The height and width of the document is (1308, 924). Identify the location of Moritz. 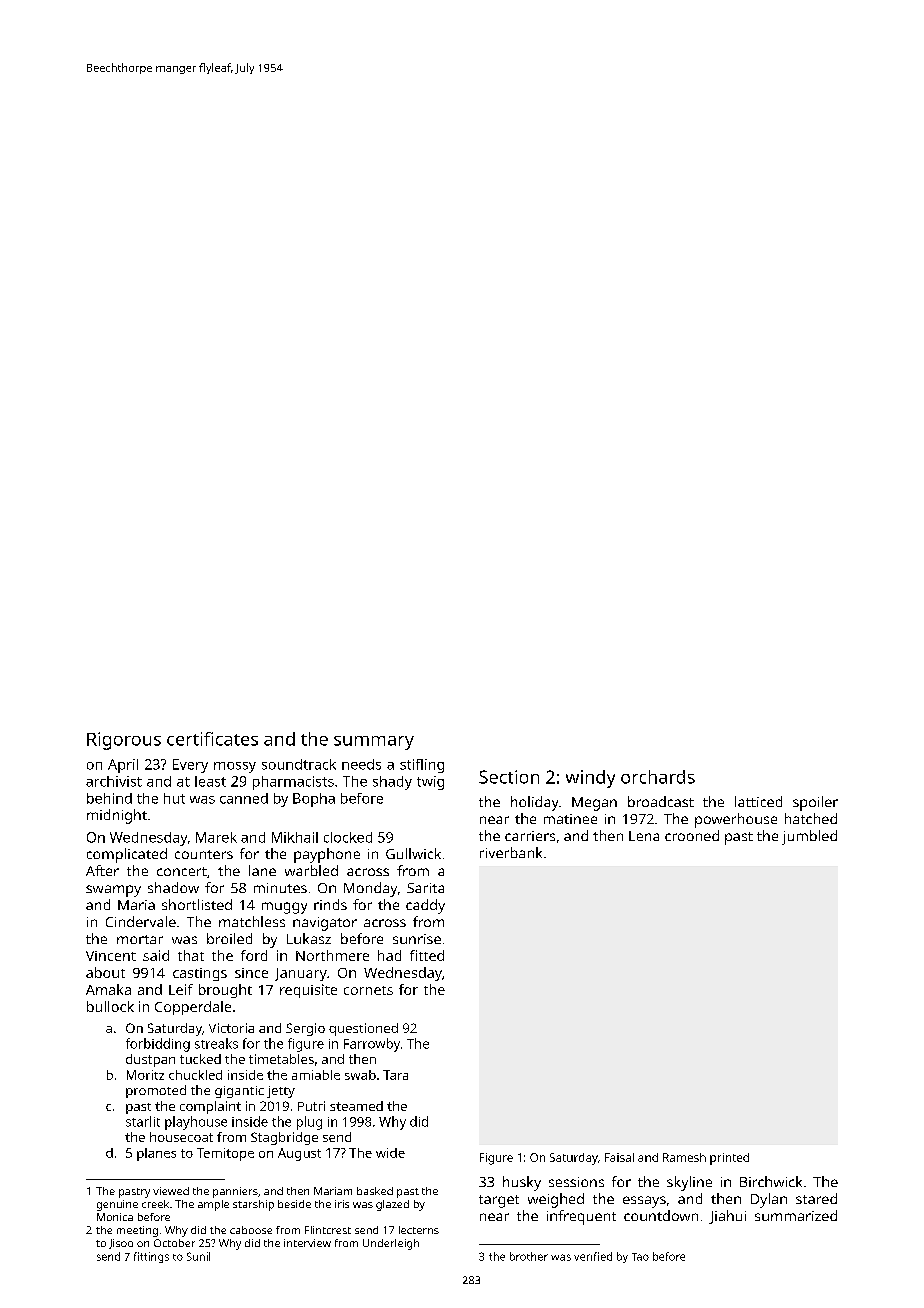
(145, 1075).
